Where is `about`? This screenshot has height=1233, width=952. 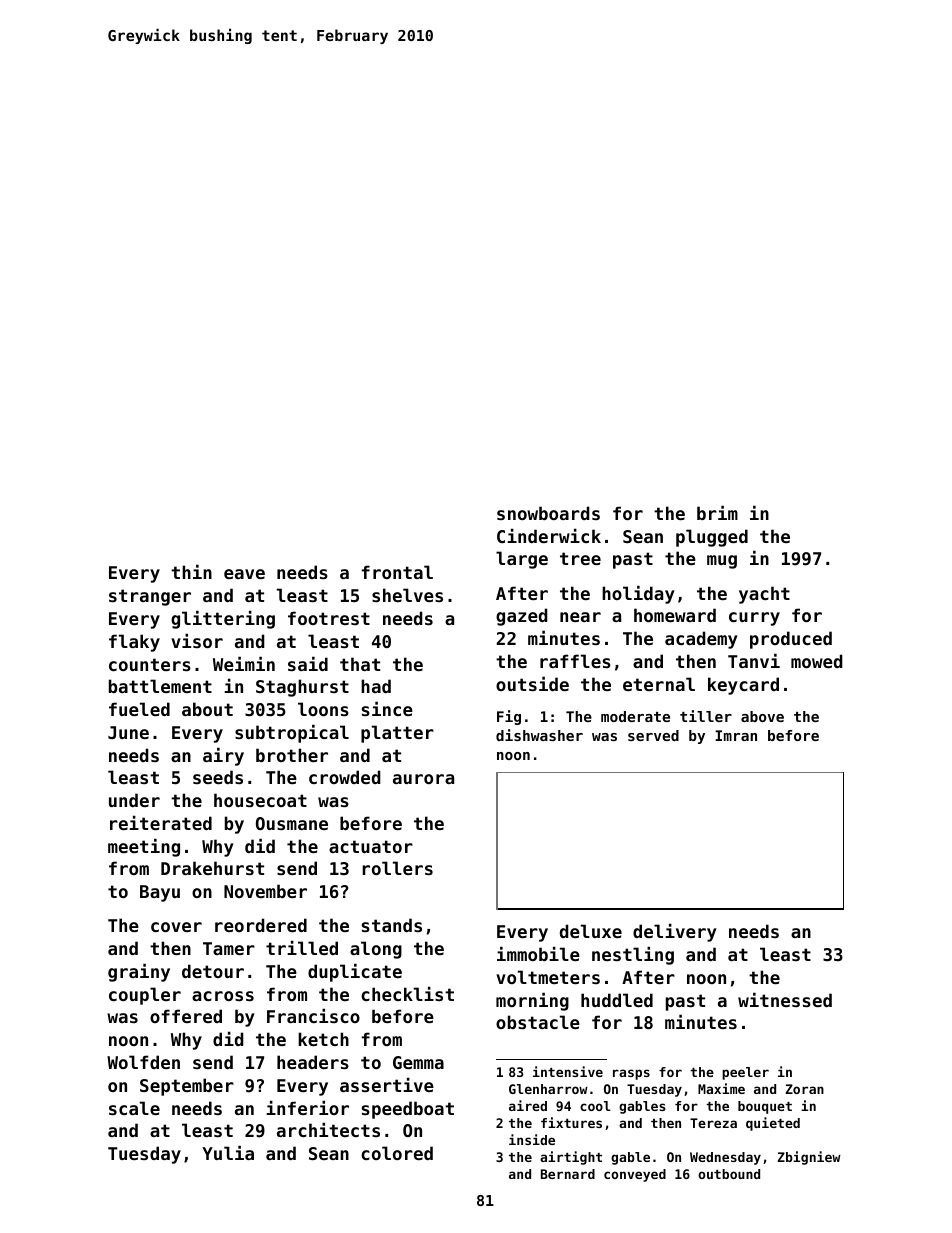
about is located at coordinates (207, 709).
